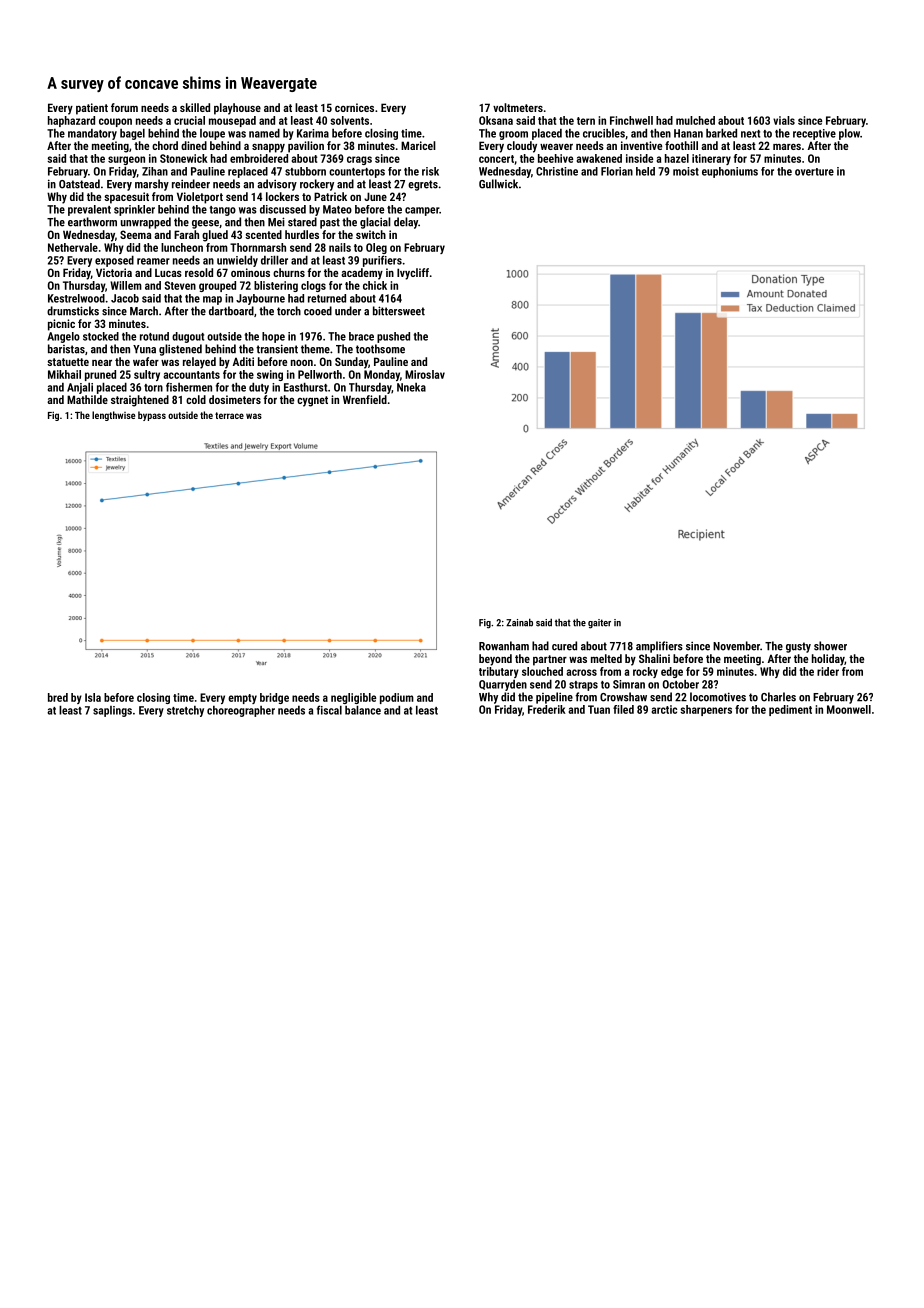 The image size is (924, 1308). Describe the element at coordinates (411, 387) in the screenshot. I see `Nneka` at that location.
